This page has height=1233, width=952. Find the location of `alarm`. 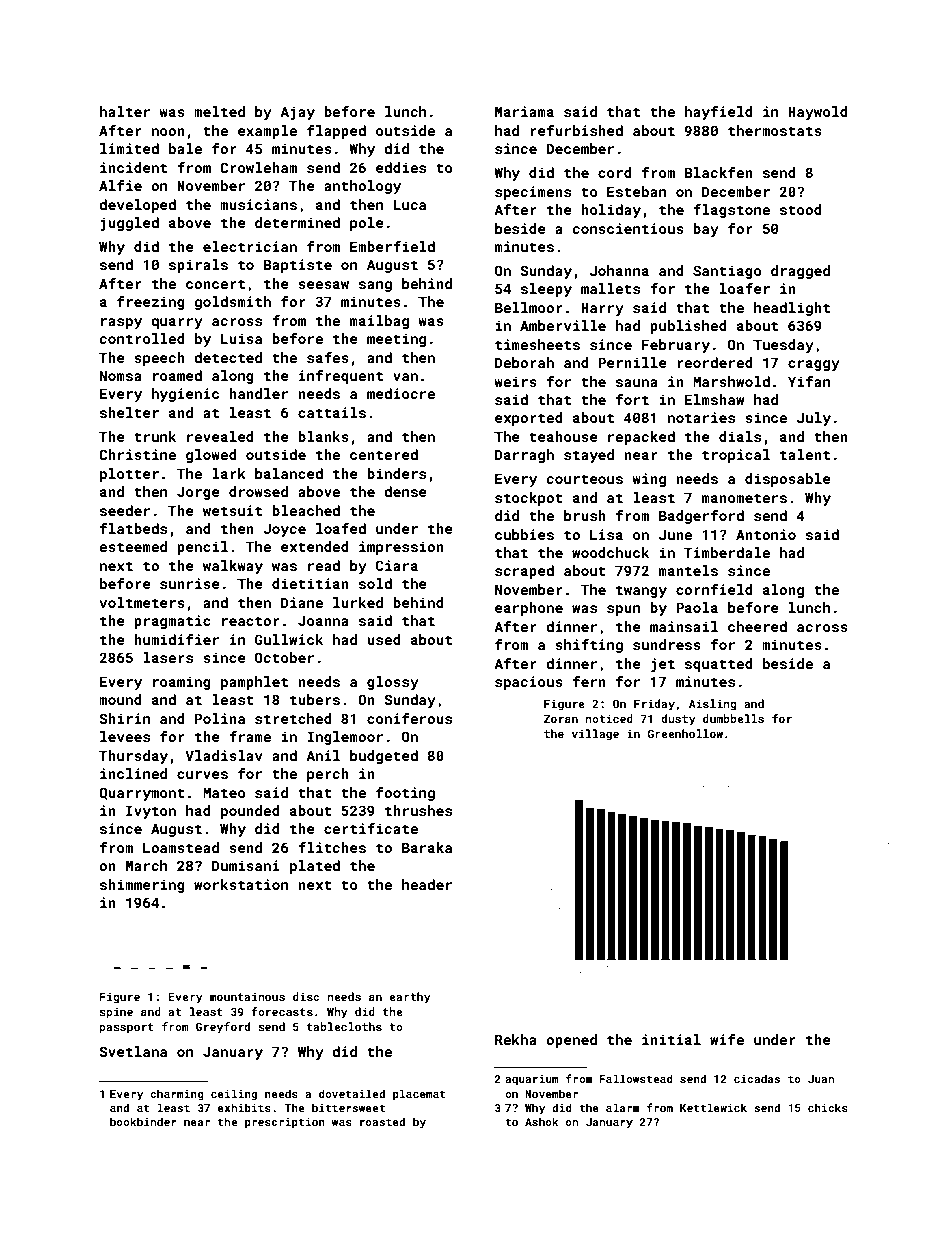

alarm is located at coordinates (622, 1107).
